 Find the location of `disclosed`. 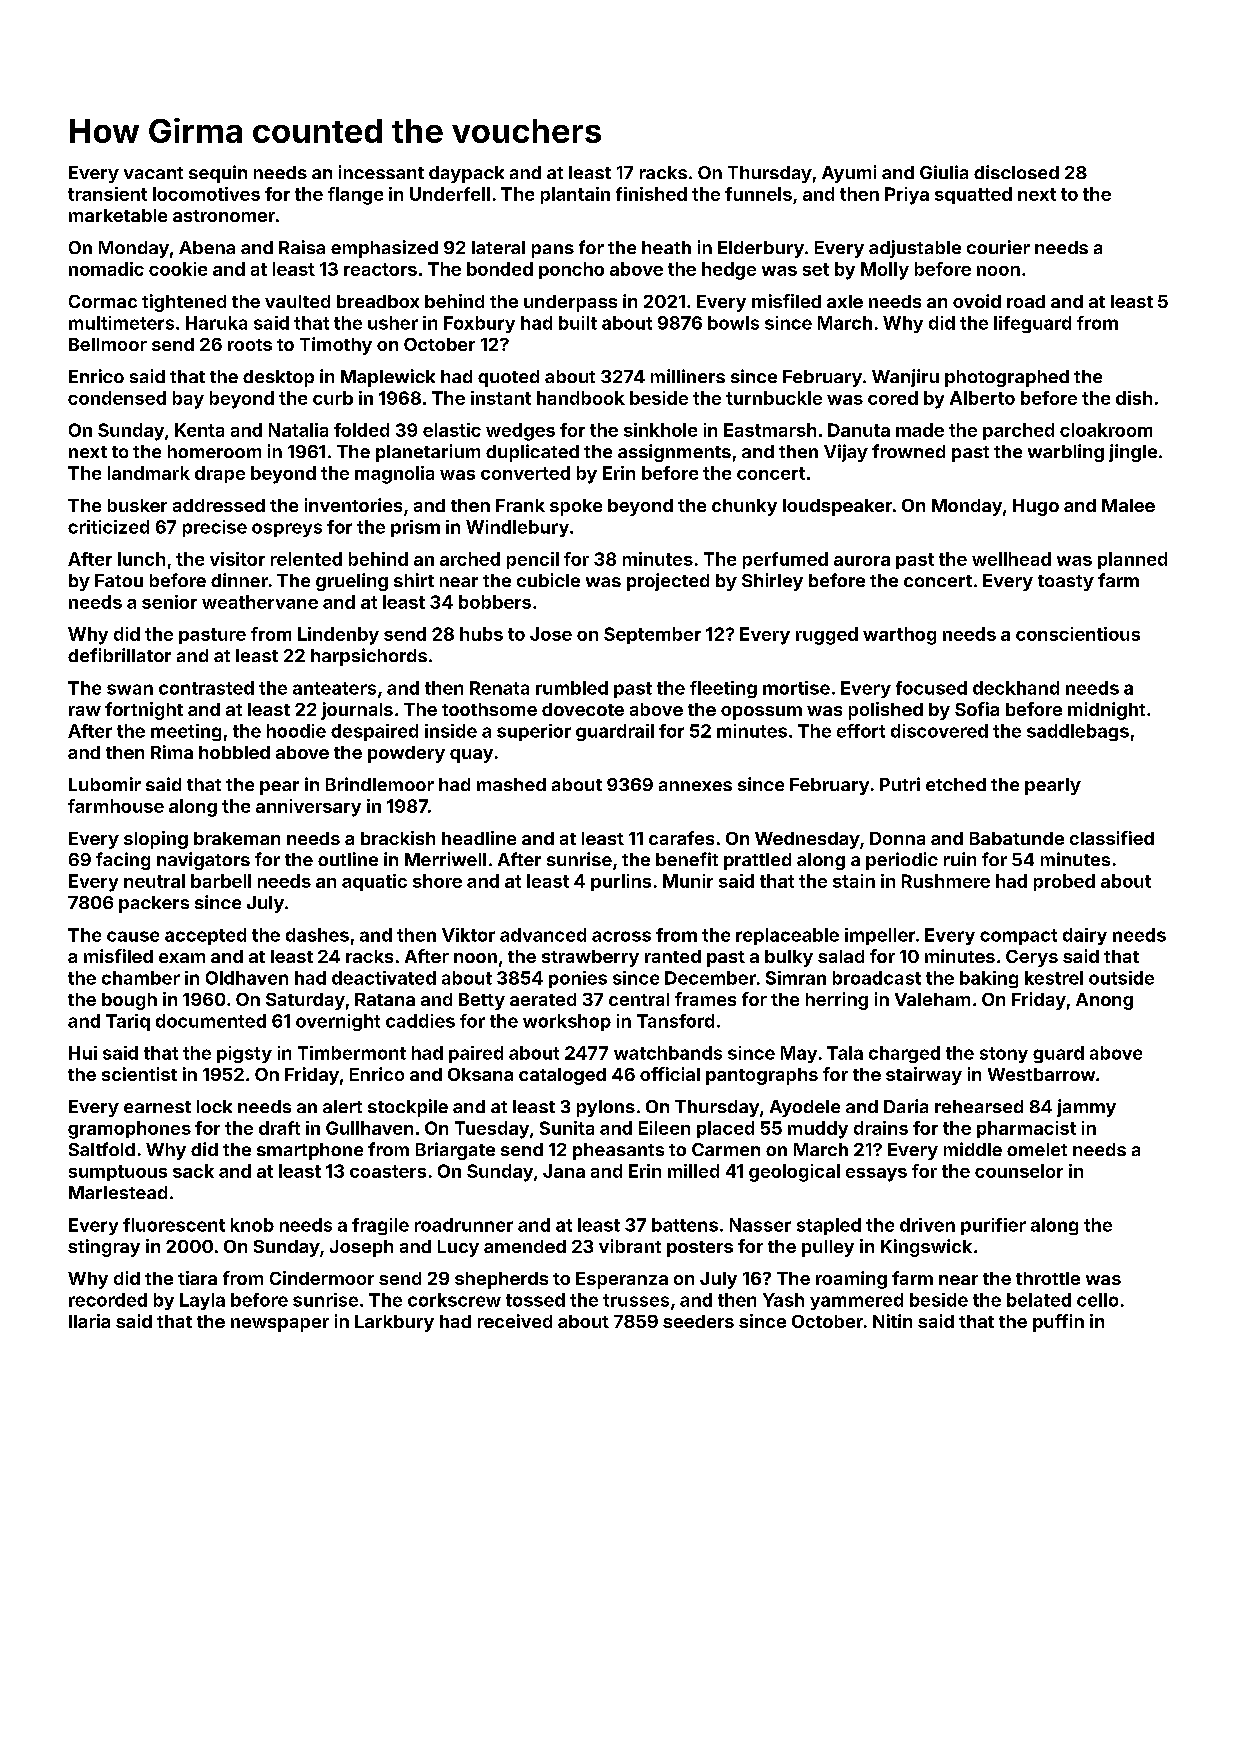

disclosed is located at coordinates (1016, 172).
